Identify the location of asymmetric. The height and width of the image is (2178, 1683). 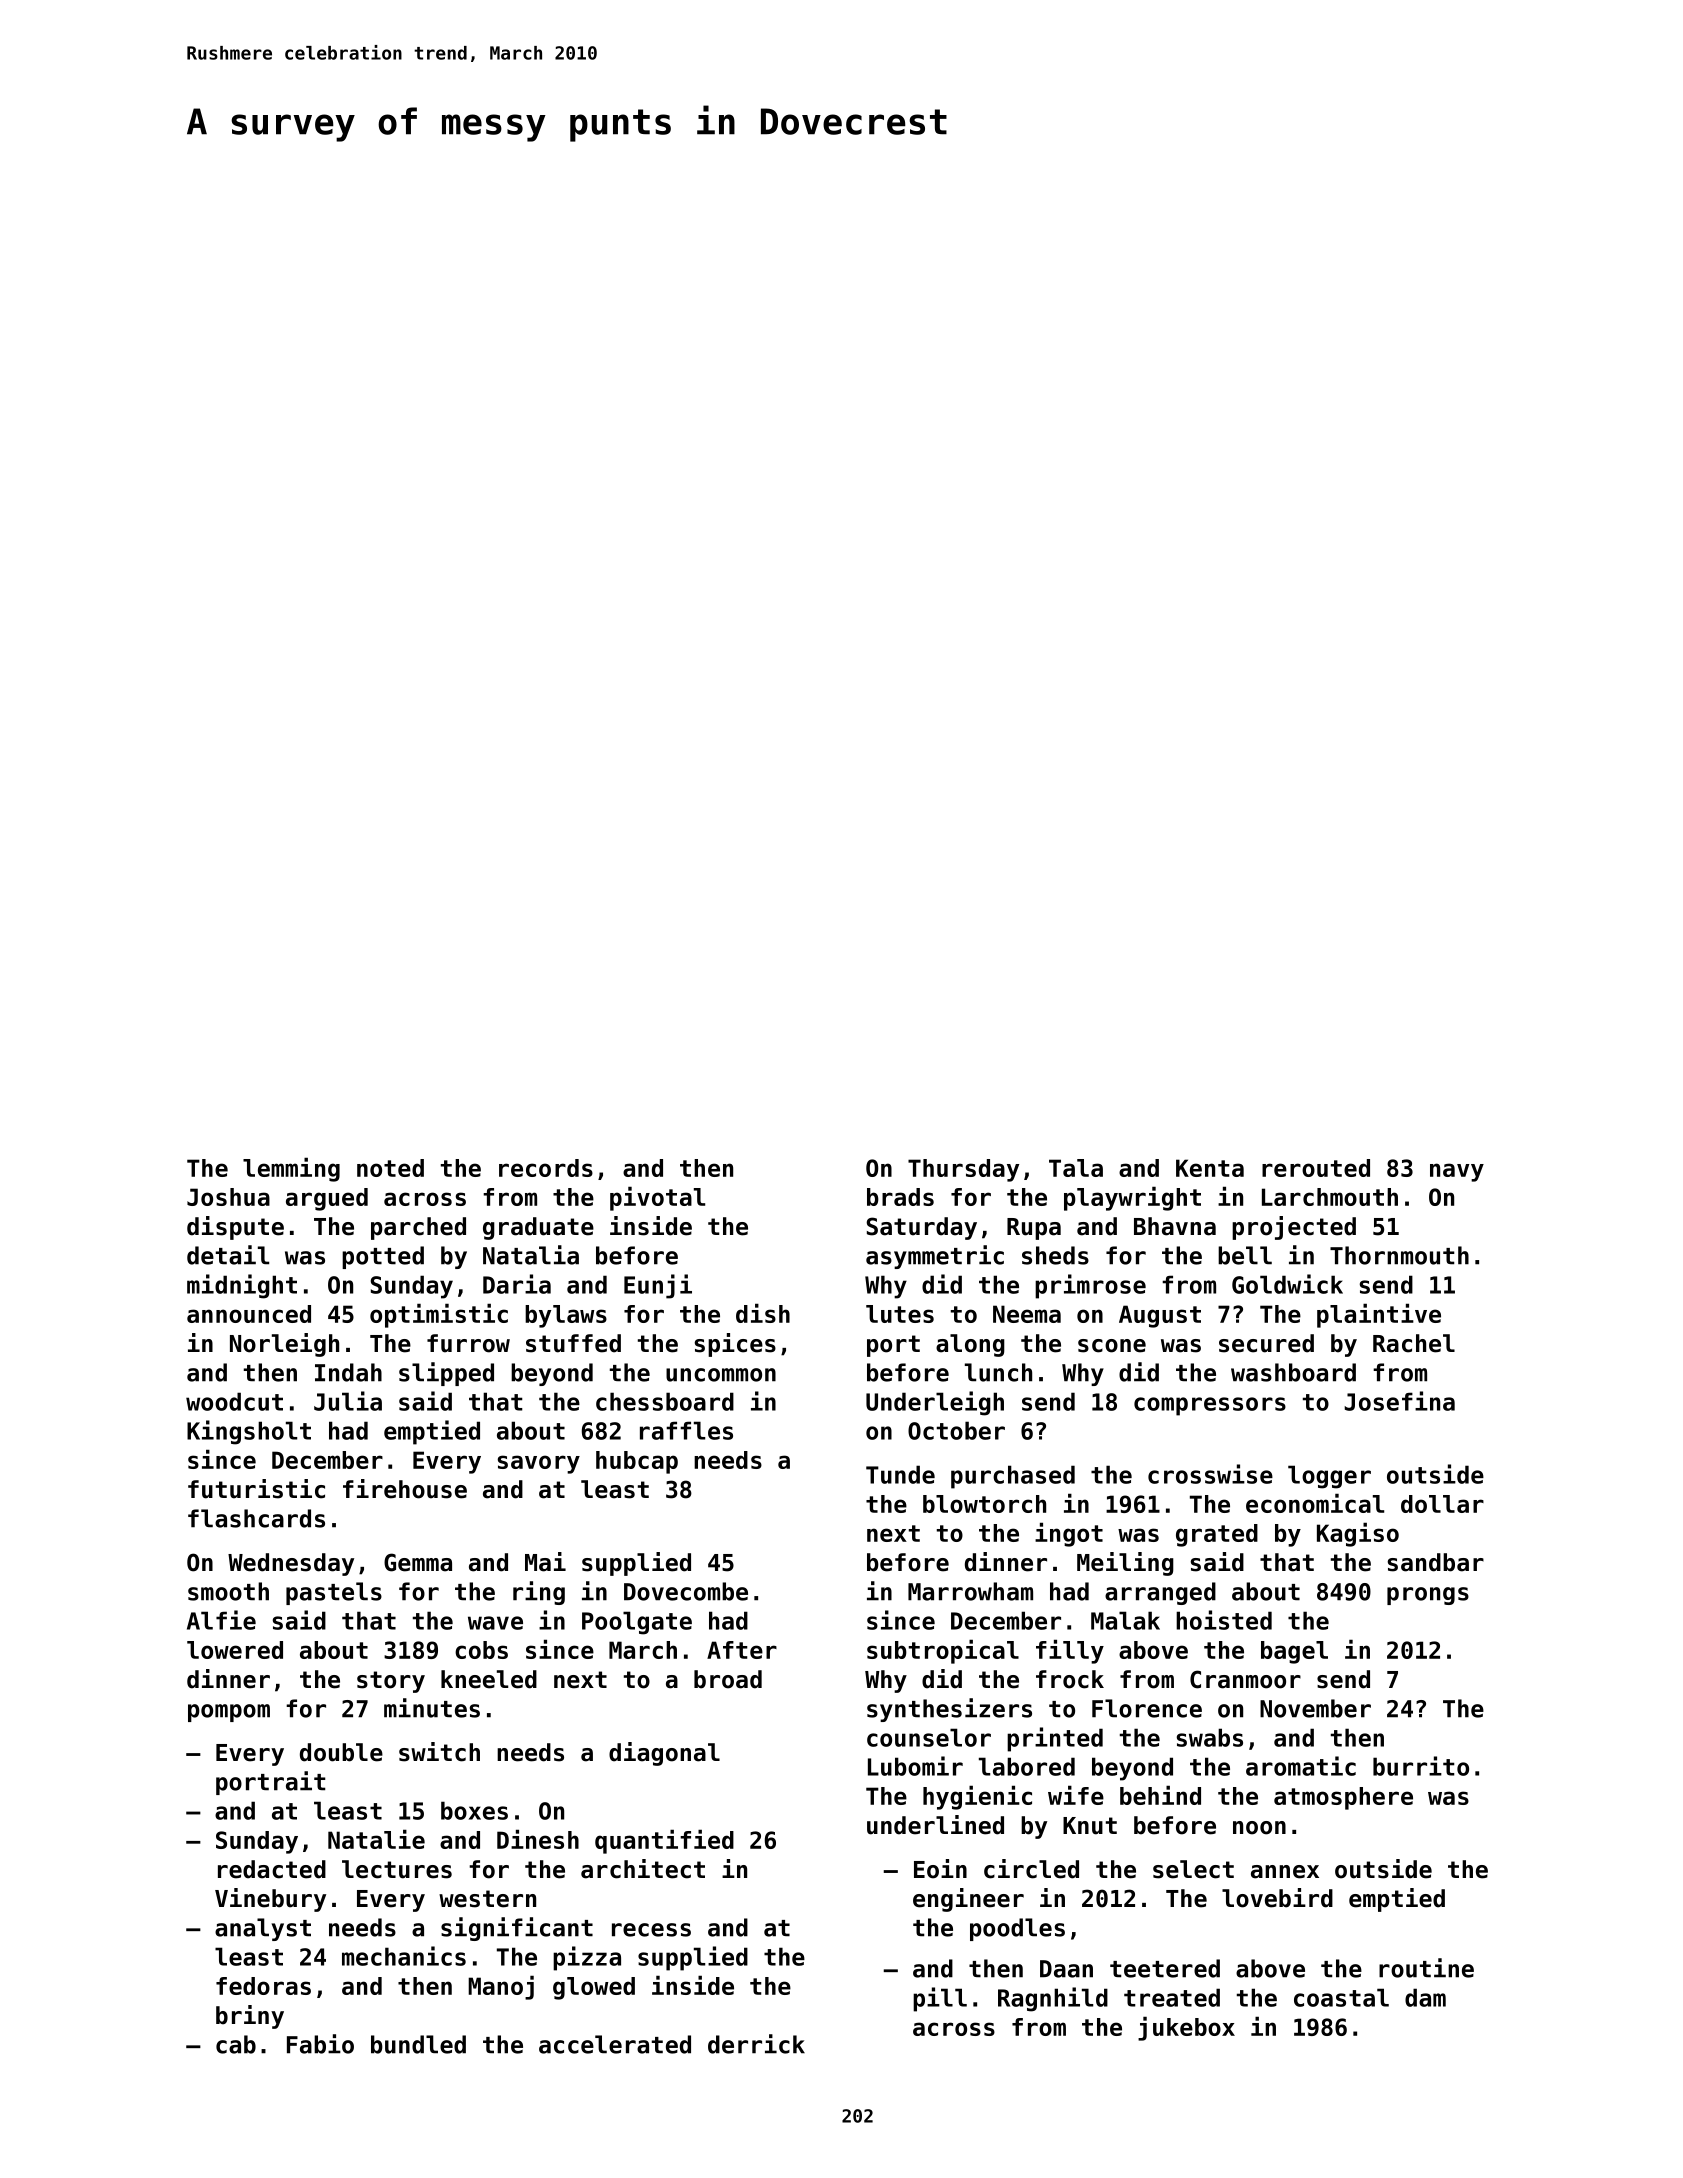
(935, 1257).
